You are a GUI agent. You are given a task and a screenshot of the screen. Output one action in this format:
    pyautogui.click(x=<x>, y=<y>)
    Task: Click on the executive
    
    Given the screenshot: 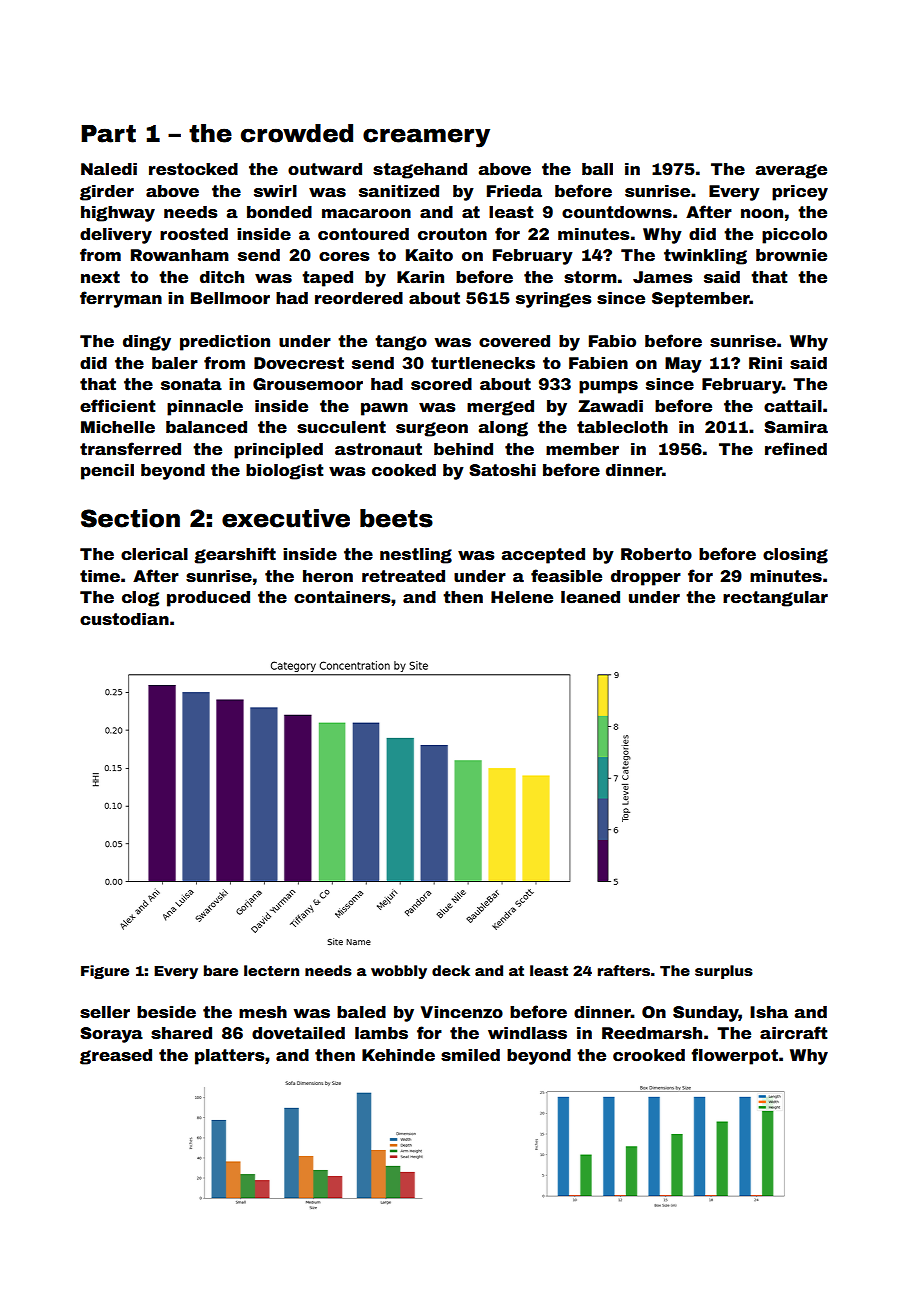 What is the action you would take?
    pyautogui.click(x=286, y=518)
